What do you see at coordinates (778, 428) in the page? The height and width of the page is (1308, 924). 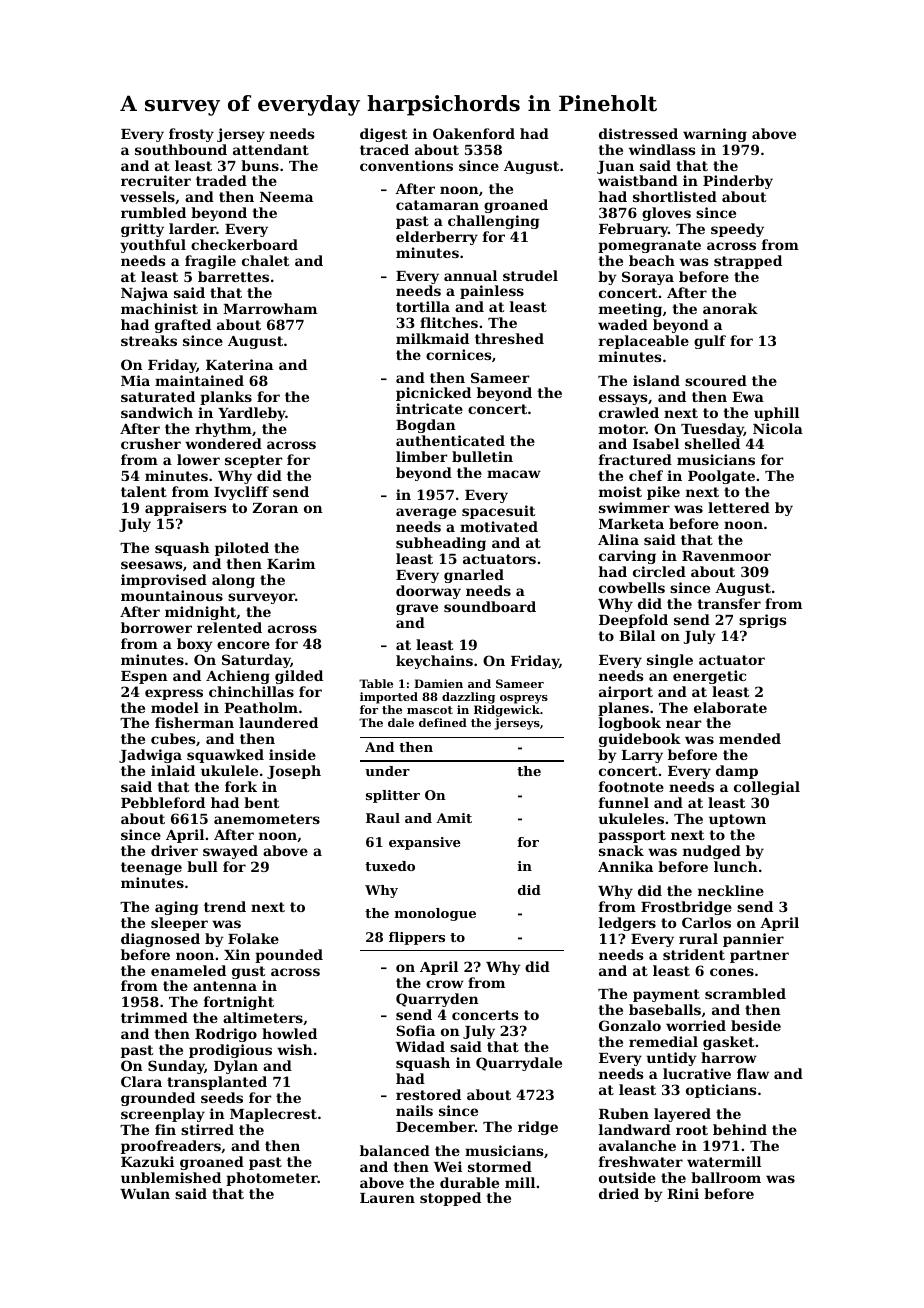 I see `Nicola` at bounding box center [778, 428].
